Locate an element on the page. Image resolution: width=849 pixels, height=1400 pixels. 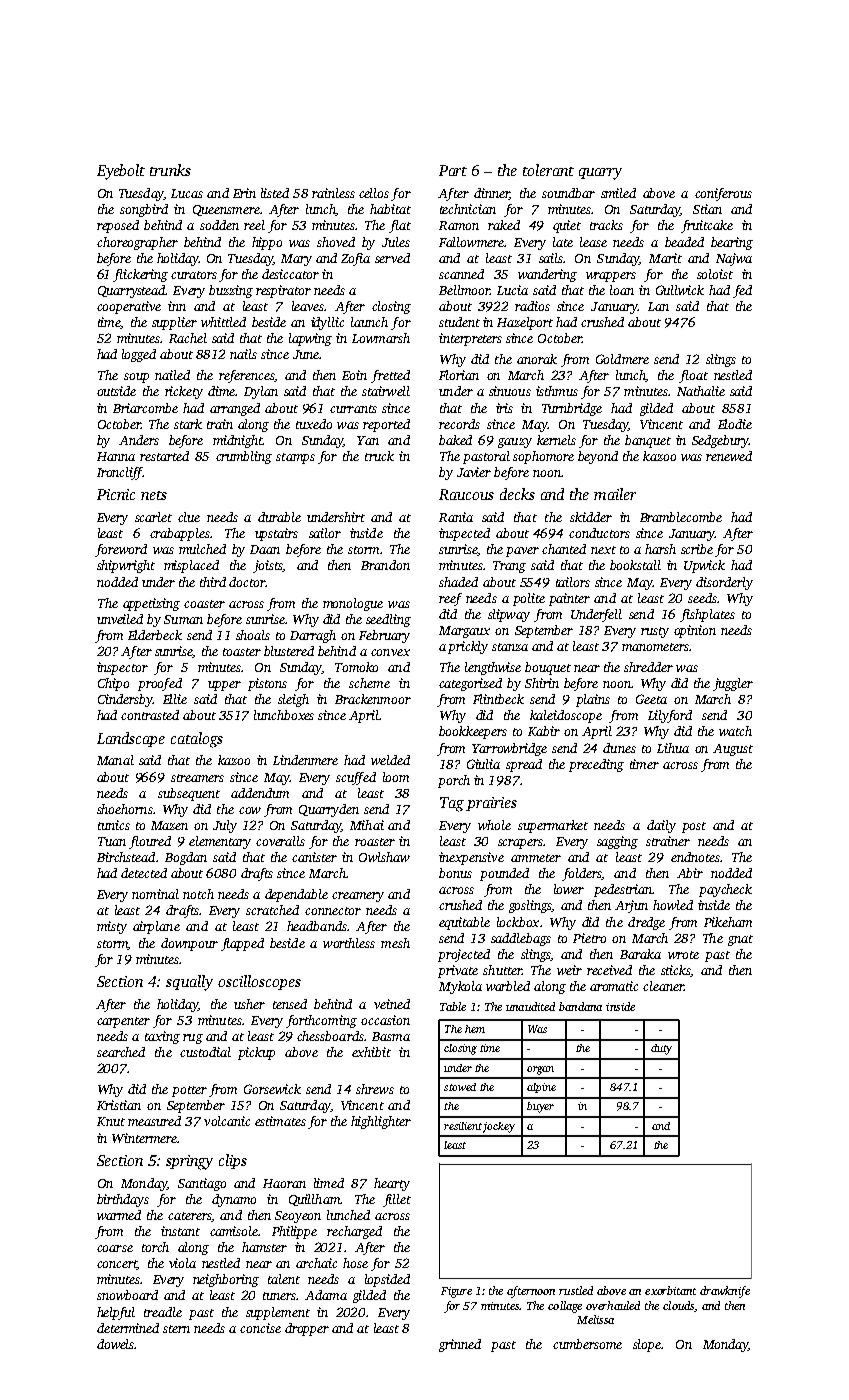
slipway is located at coordinates (509, 615).
